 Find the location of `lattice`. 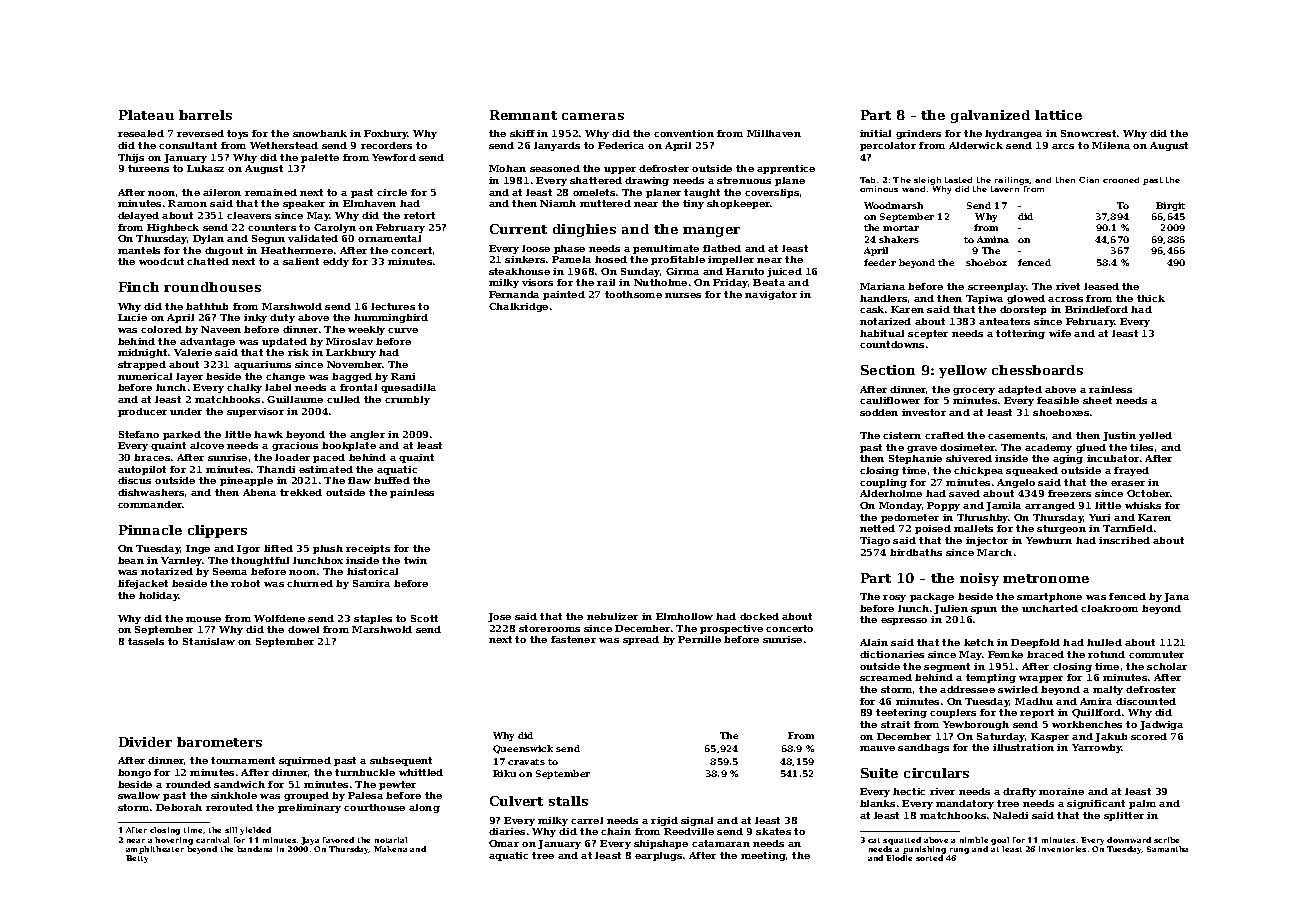

lattice is located at coordinates (1058, 115).
